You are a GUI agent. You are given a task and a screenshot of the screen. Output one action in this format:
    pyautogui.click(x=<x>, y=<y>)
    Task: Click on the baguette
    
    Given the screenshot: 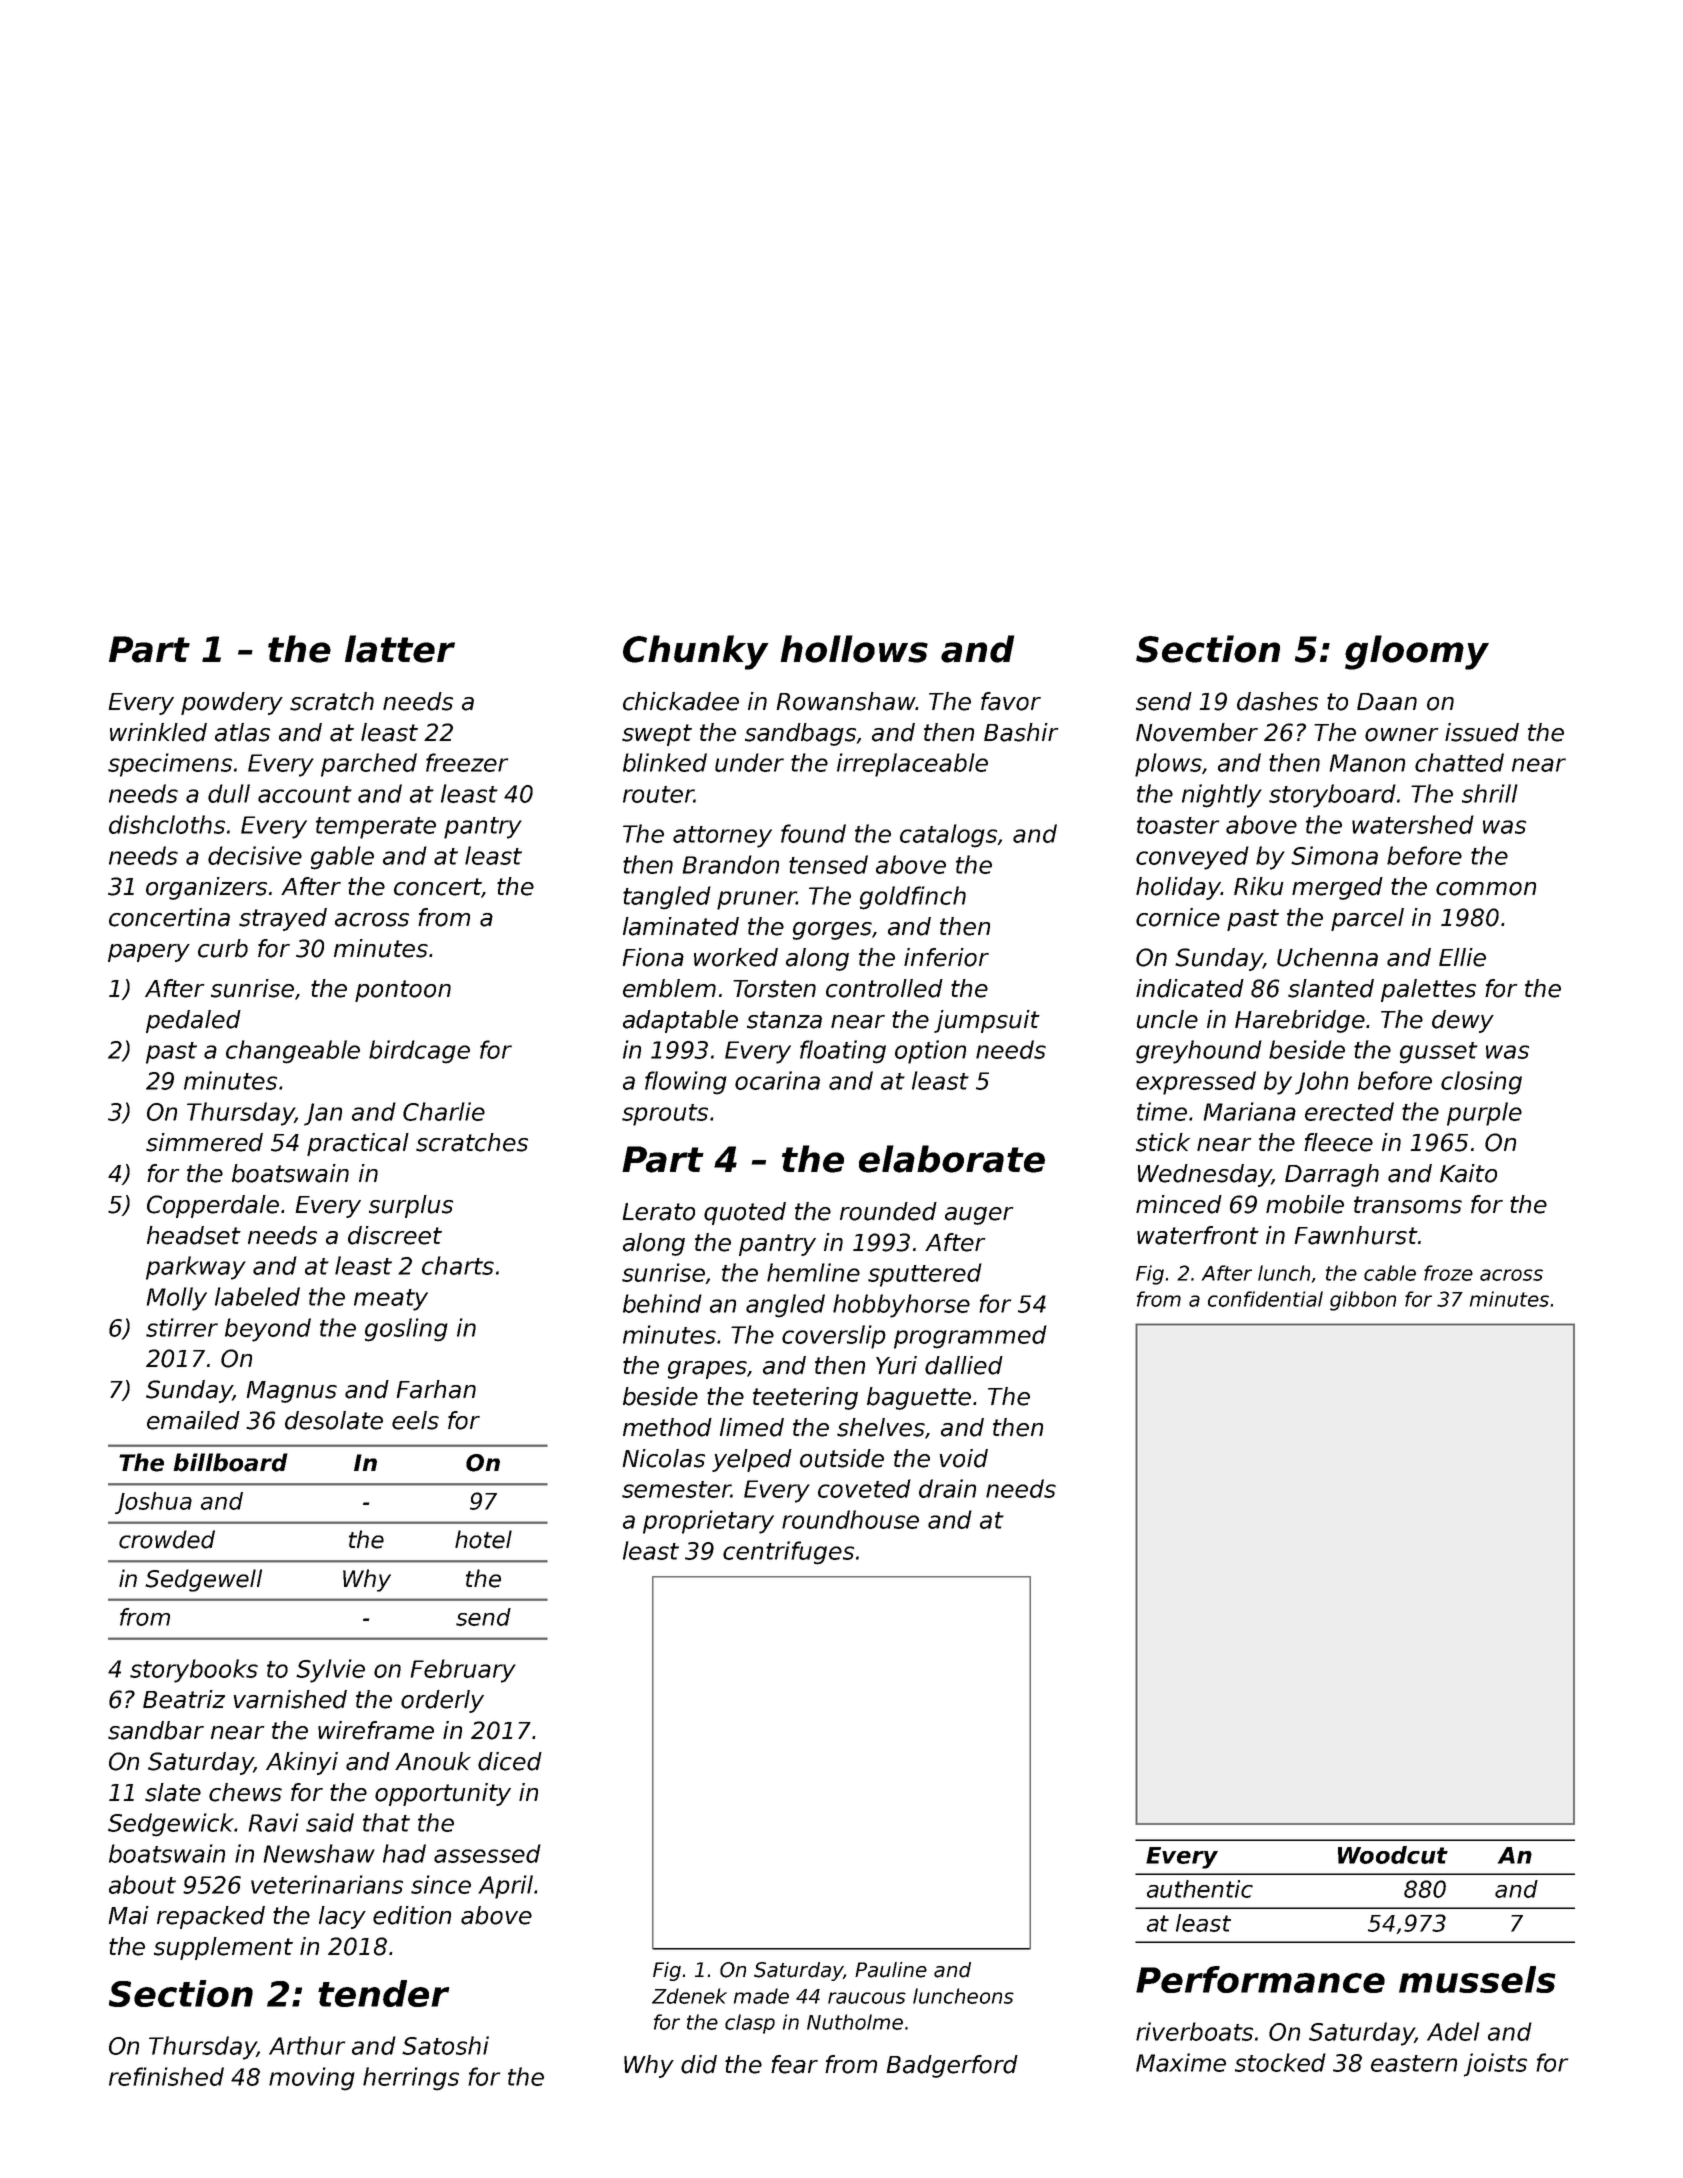 What is the action you would take?
    pyautogui.click(x=919, y=1398)
